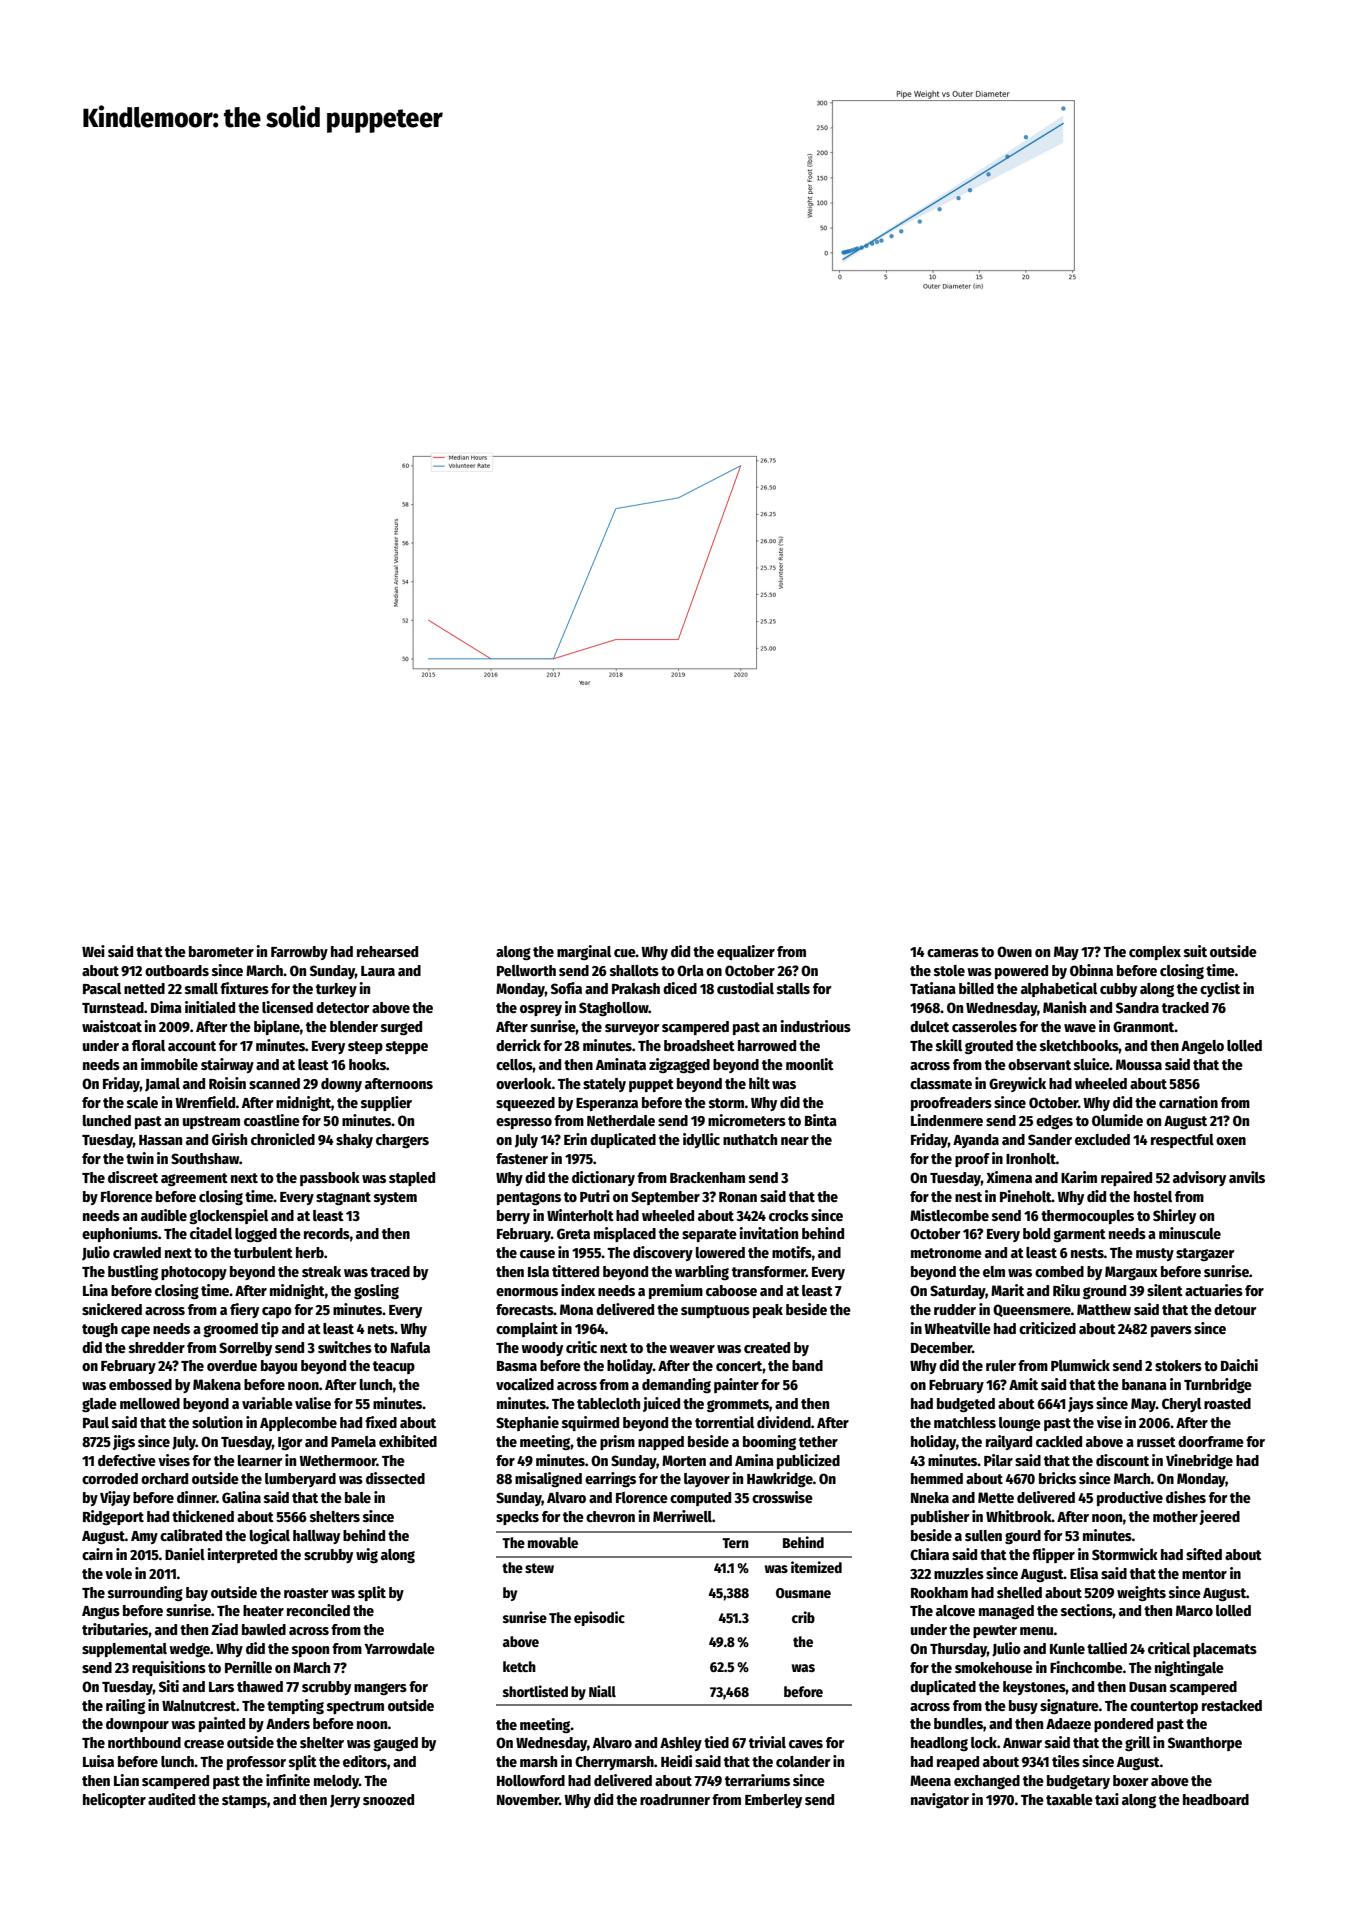 The width and height of the image is (1348, 1907). I want to click on marginal, so click(584, 952).
